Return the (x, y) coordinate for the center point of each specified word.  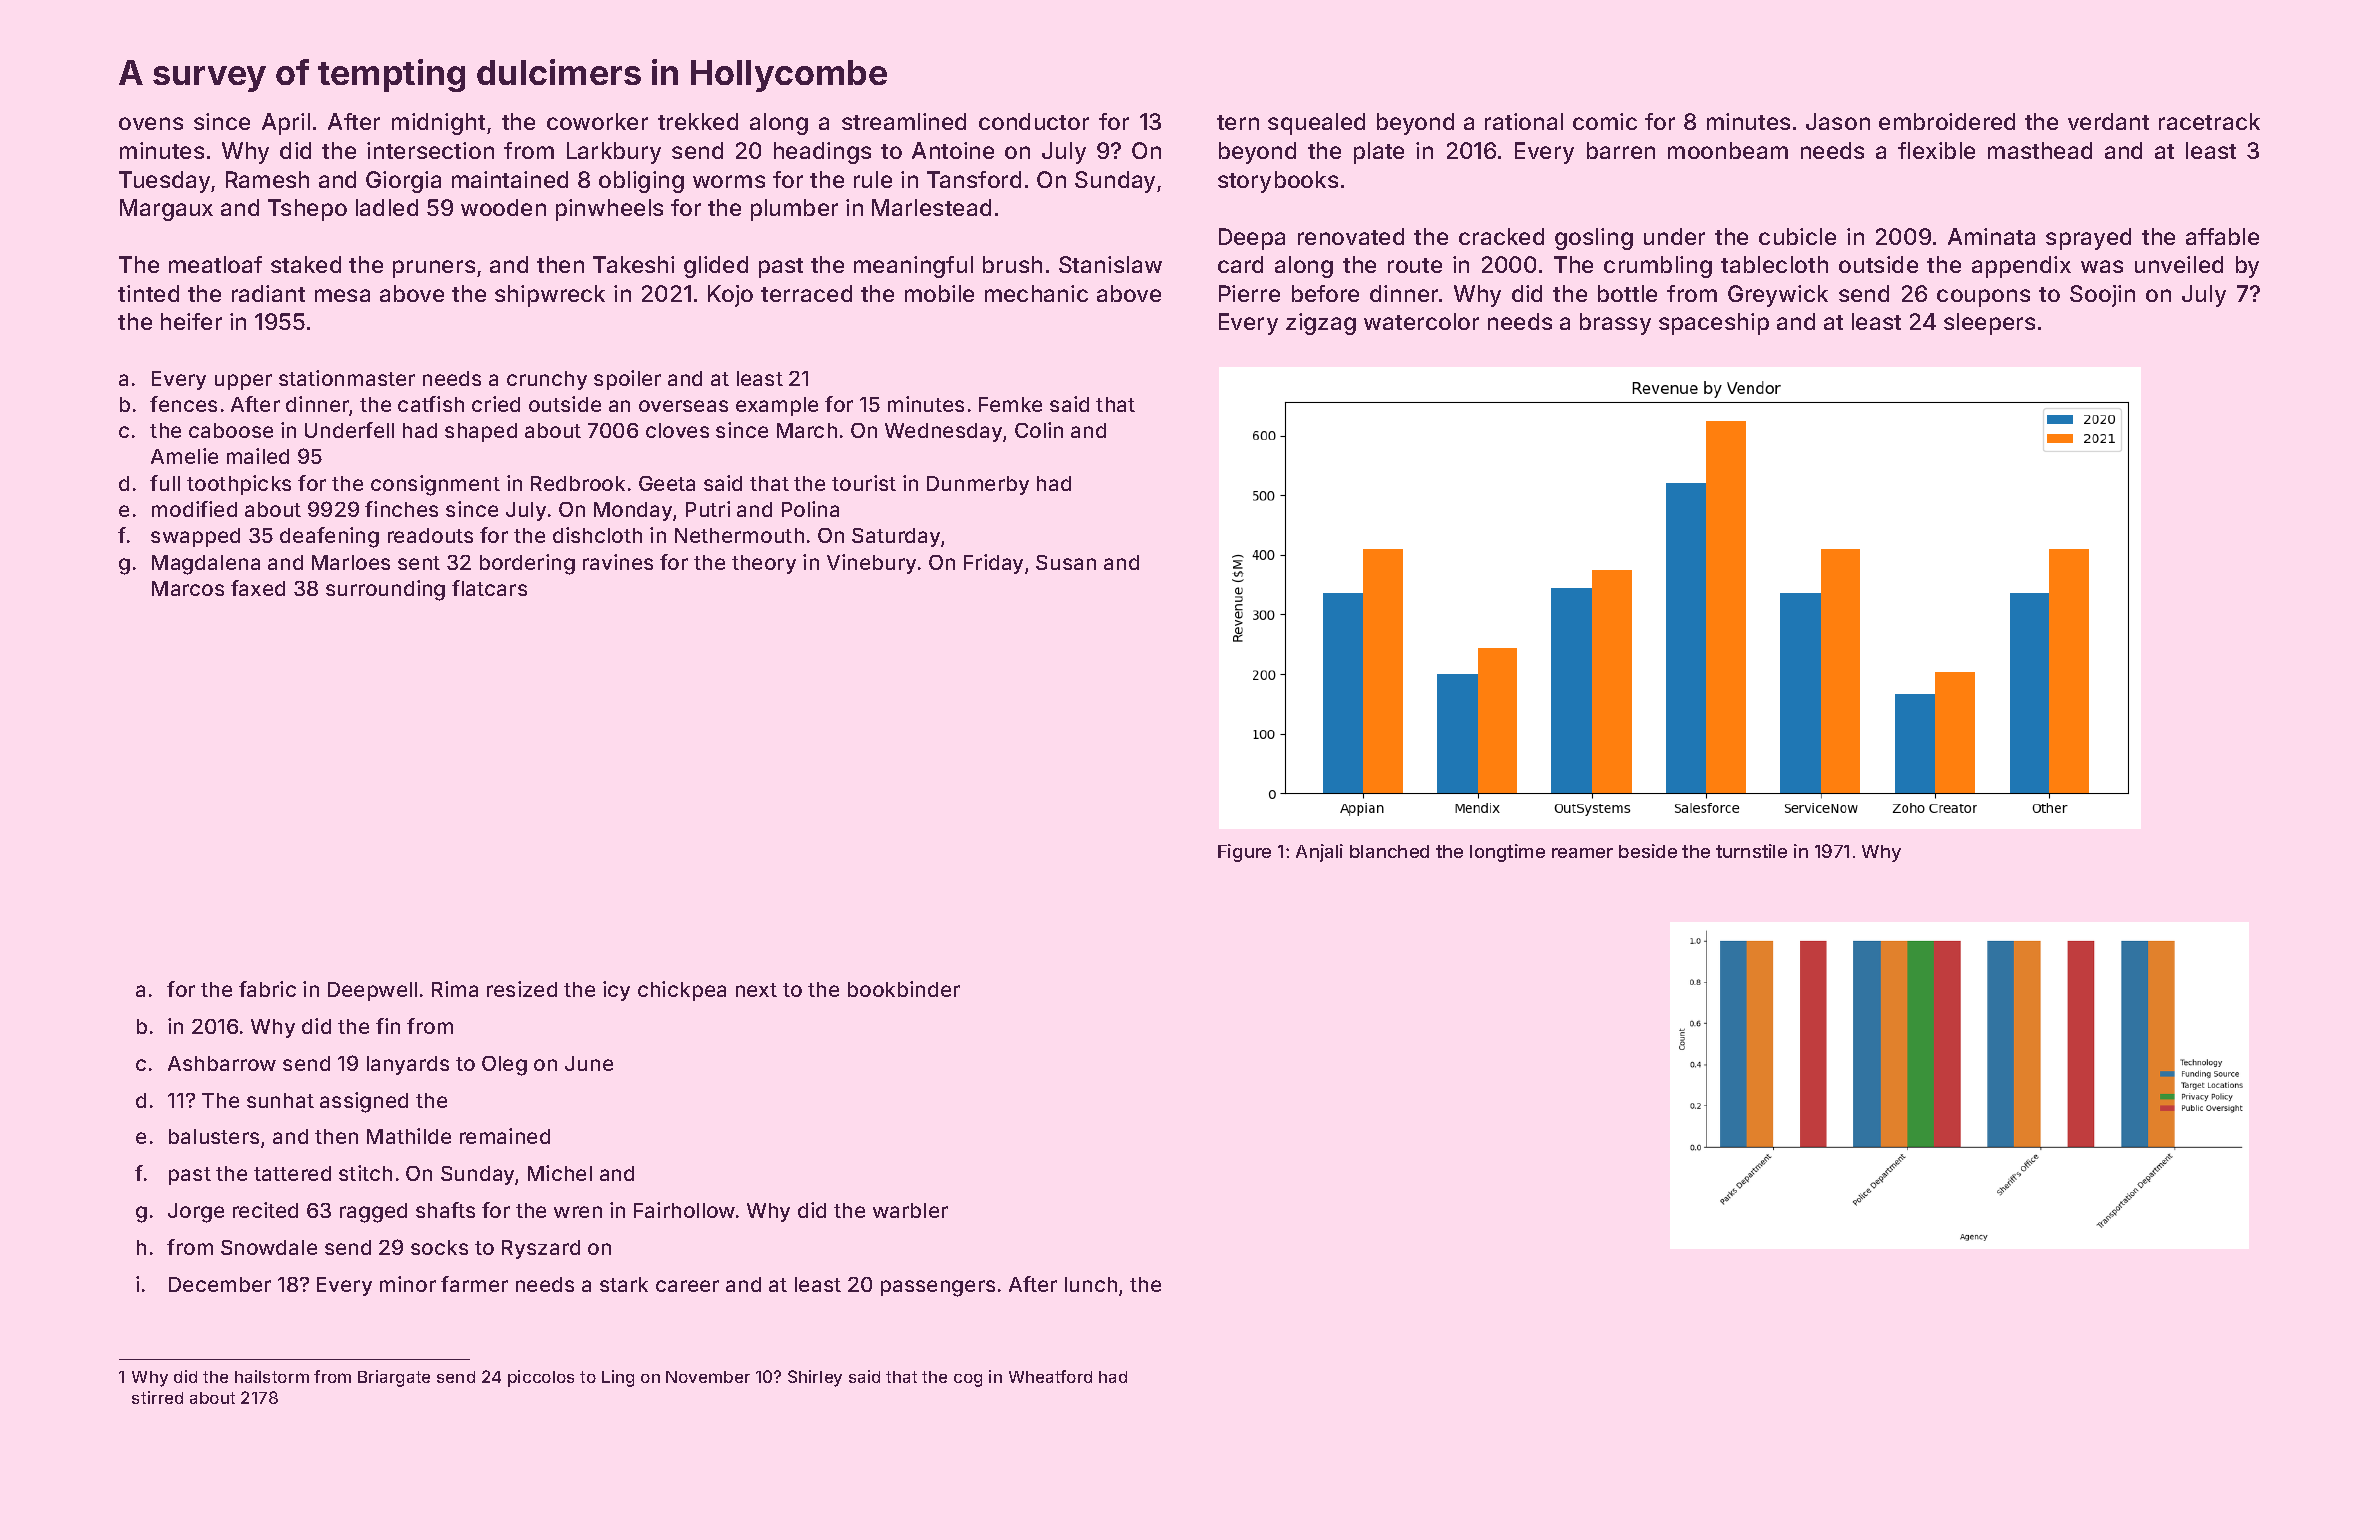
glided (716, 267)
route (1415, 265)
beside (1648, 851)
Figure (1244, 853)
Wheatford (1050, 1376)
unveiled (2179, 264)
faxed (258, 588)
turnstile (1751, 851)
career (687, 1286)
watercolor (1421, 321)
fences (183, 404)
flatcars (489, 588)
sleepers (1989, 324)
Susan (1066, 562)
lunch (1091, 1284)
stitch (365, 1173)
